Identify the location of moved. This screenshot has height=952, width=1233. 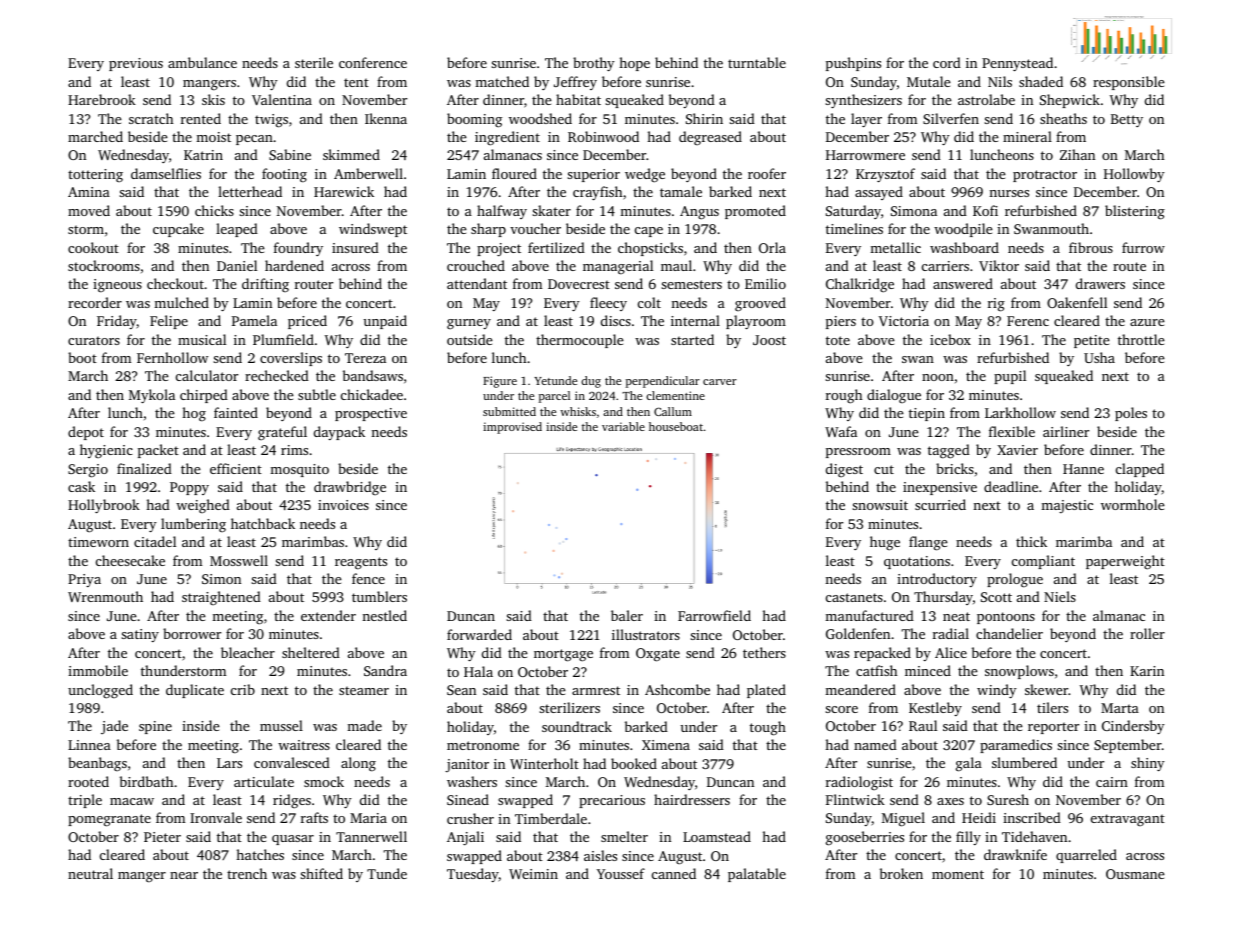
(89, 210).
